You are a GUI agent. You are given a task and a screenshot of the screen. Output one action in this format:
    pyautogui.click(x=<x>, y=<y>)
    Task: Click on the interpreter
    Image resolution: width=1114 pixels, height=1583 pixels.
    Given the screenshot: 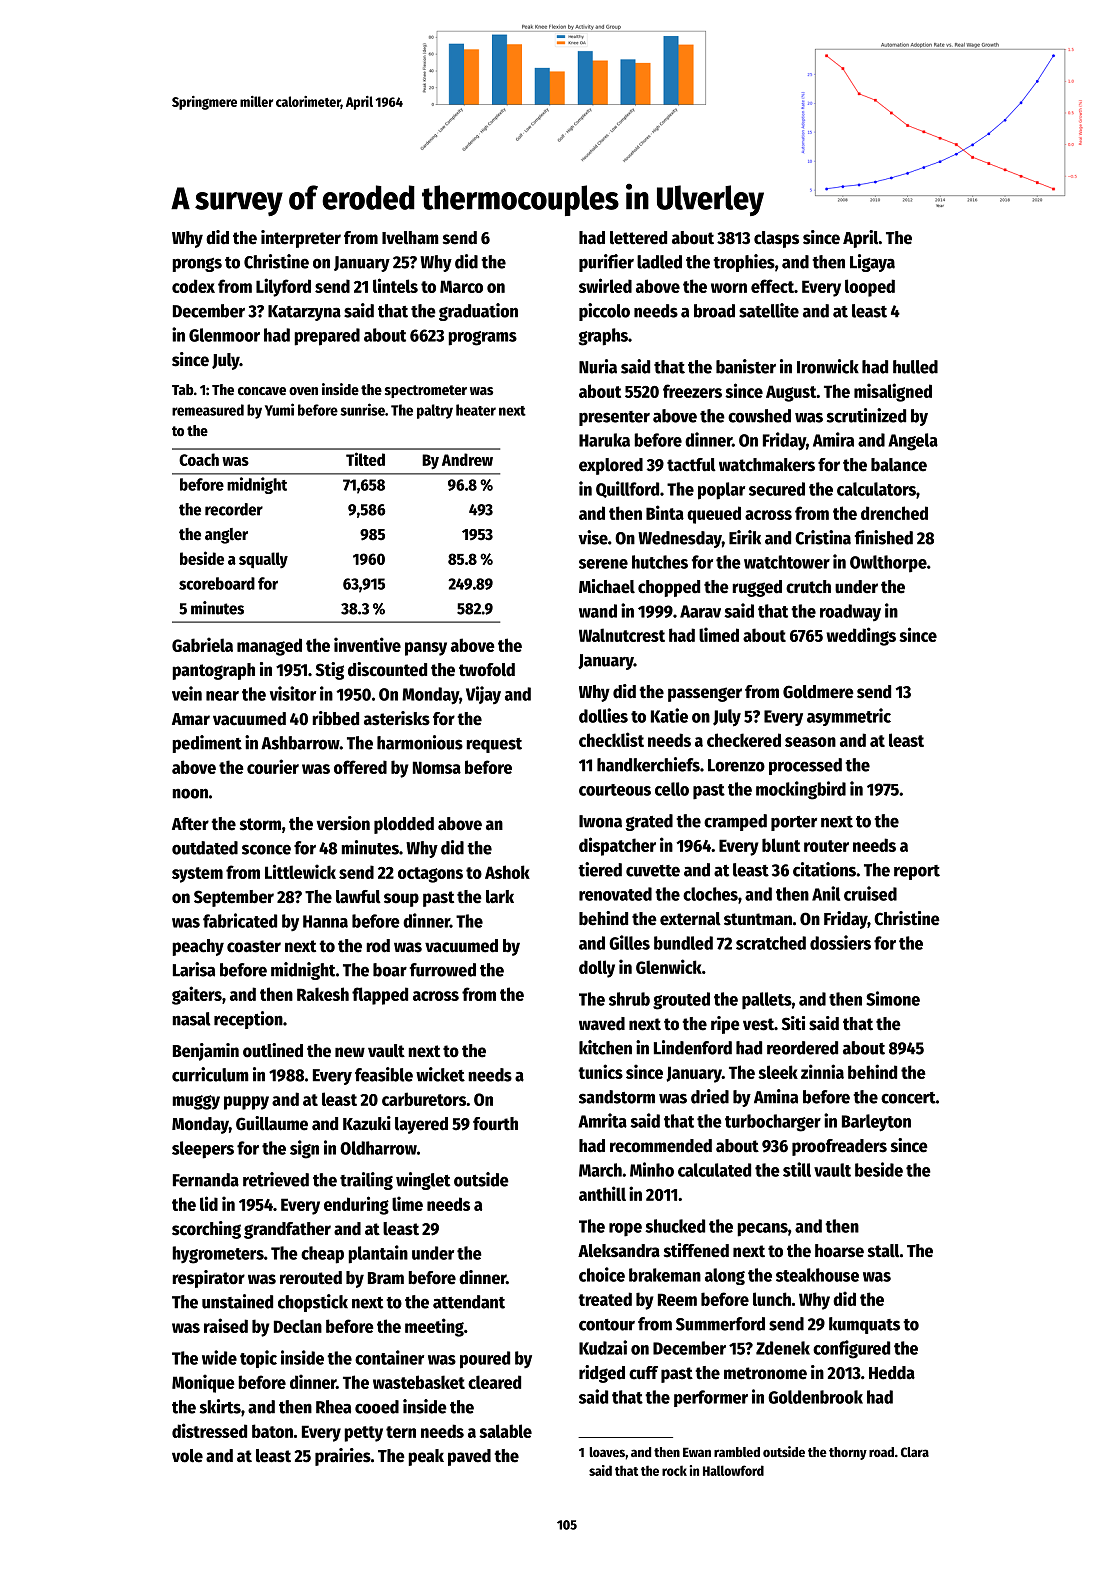 What is the action you would take?
    pyautogui.click(x=301, y=239)
